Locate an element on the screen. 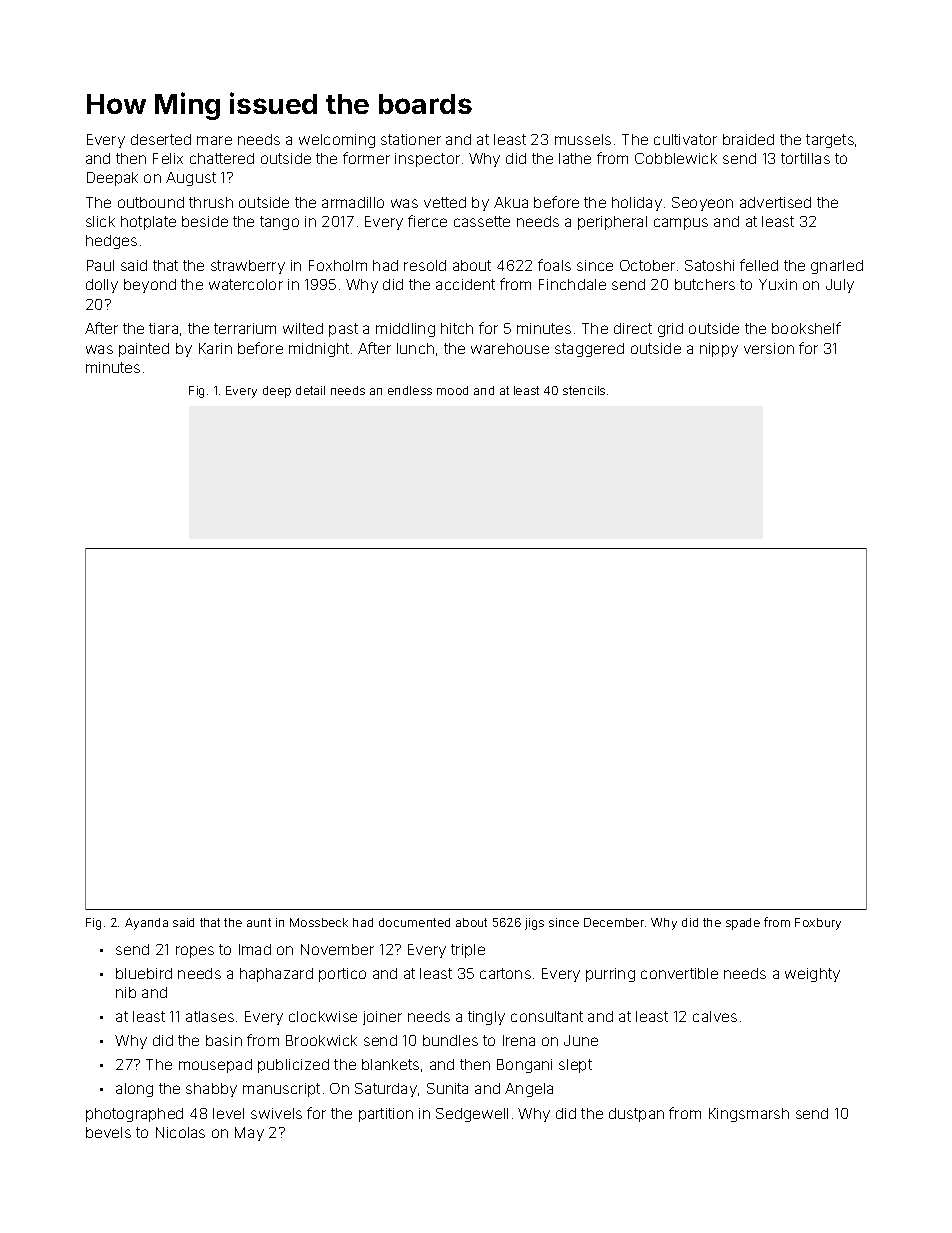 This screenshot has height=1233, width=952. nib is located at coordinates (126, 992).
